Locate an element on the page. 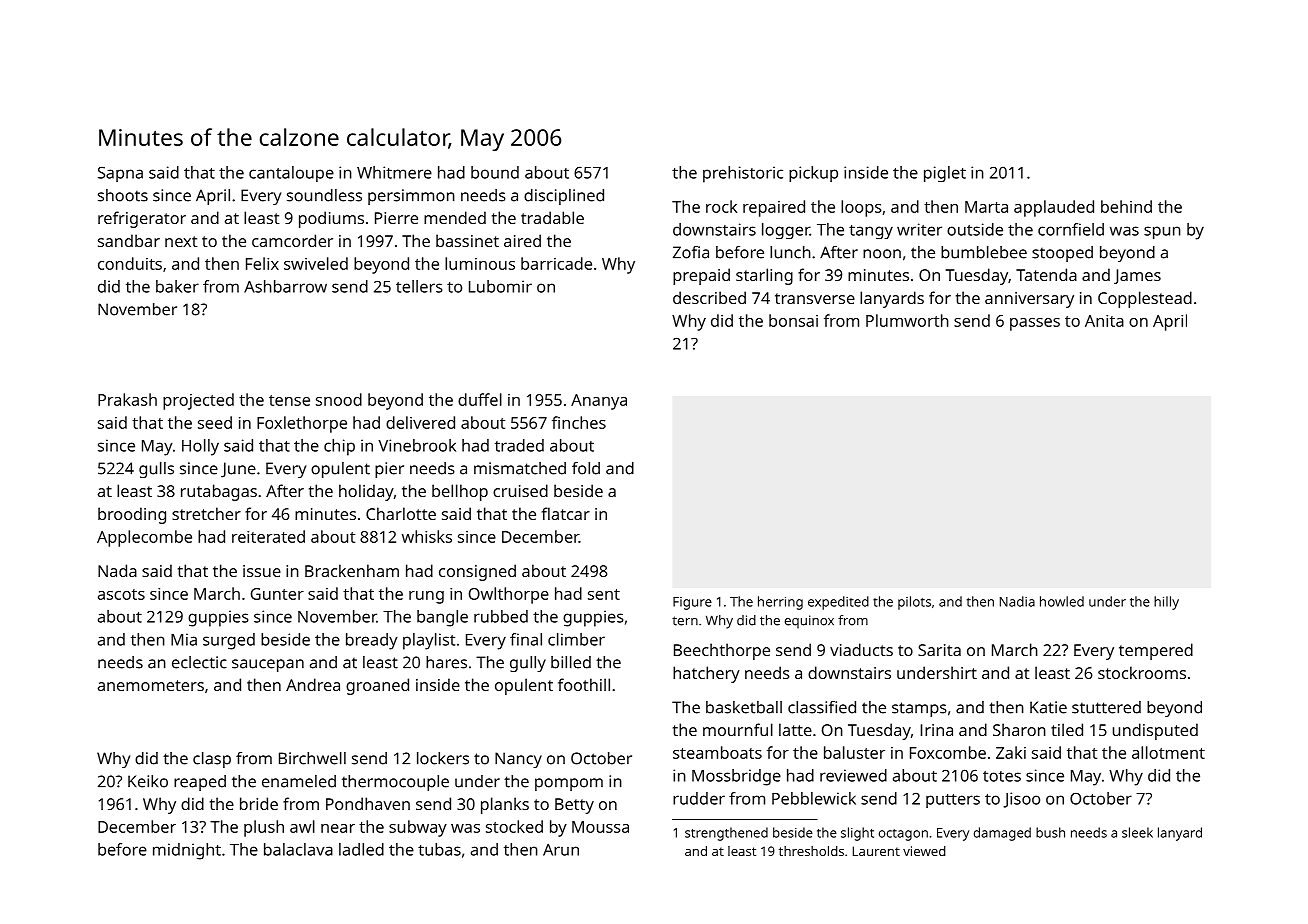 This image has width=1308, height=924. mended is located at coordinates (455, 217).
